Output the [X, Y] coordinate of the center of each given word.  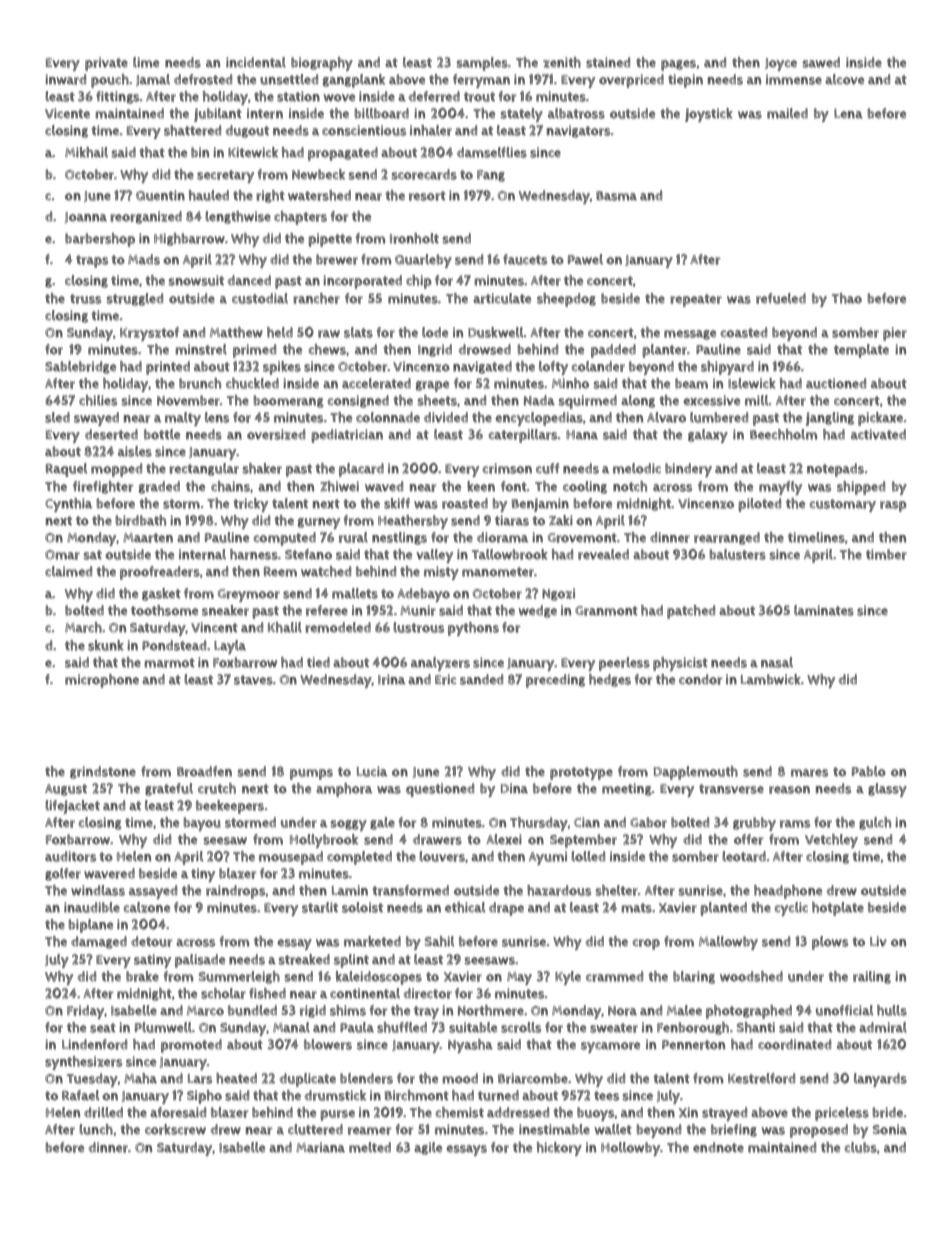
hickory [559, 1149]
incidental [256, 62]
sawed [821, 62]
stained [608, 62]
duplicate [308, 1080]
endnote [718, 1147]
